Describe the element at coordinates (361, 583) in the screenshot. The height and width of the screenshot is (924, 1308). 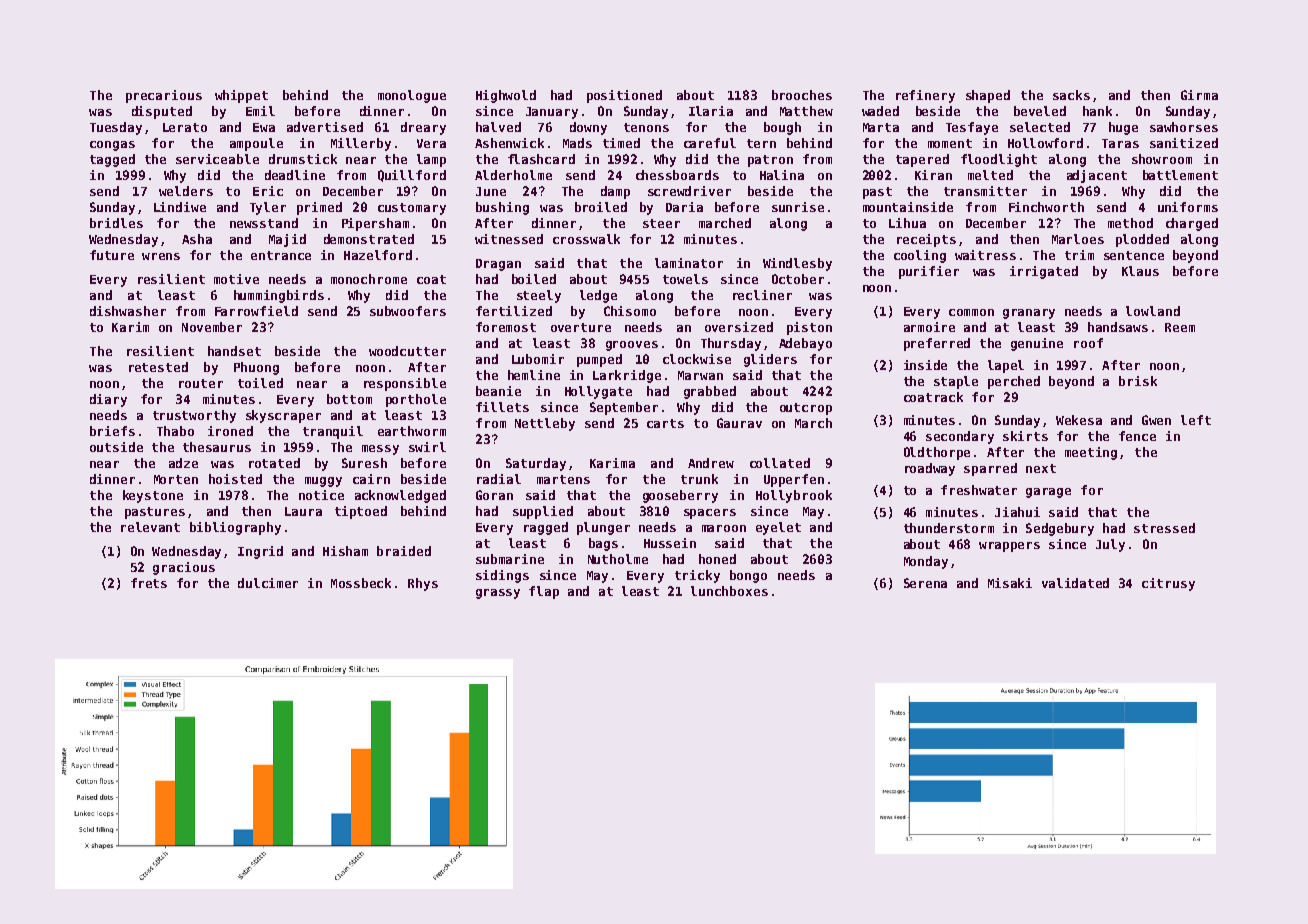
I see `Mossbeck` at that location.
